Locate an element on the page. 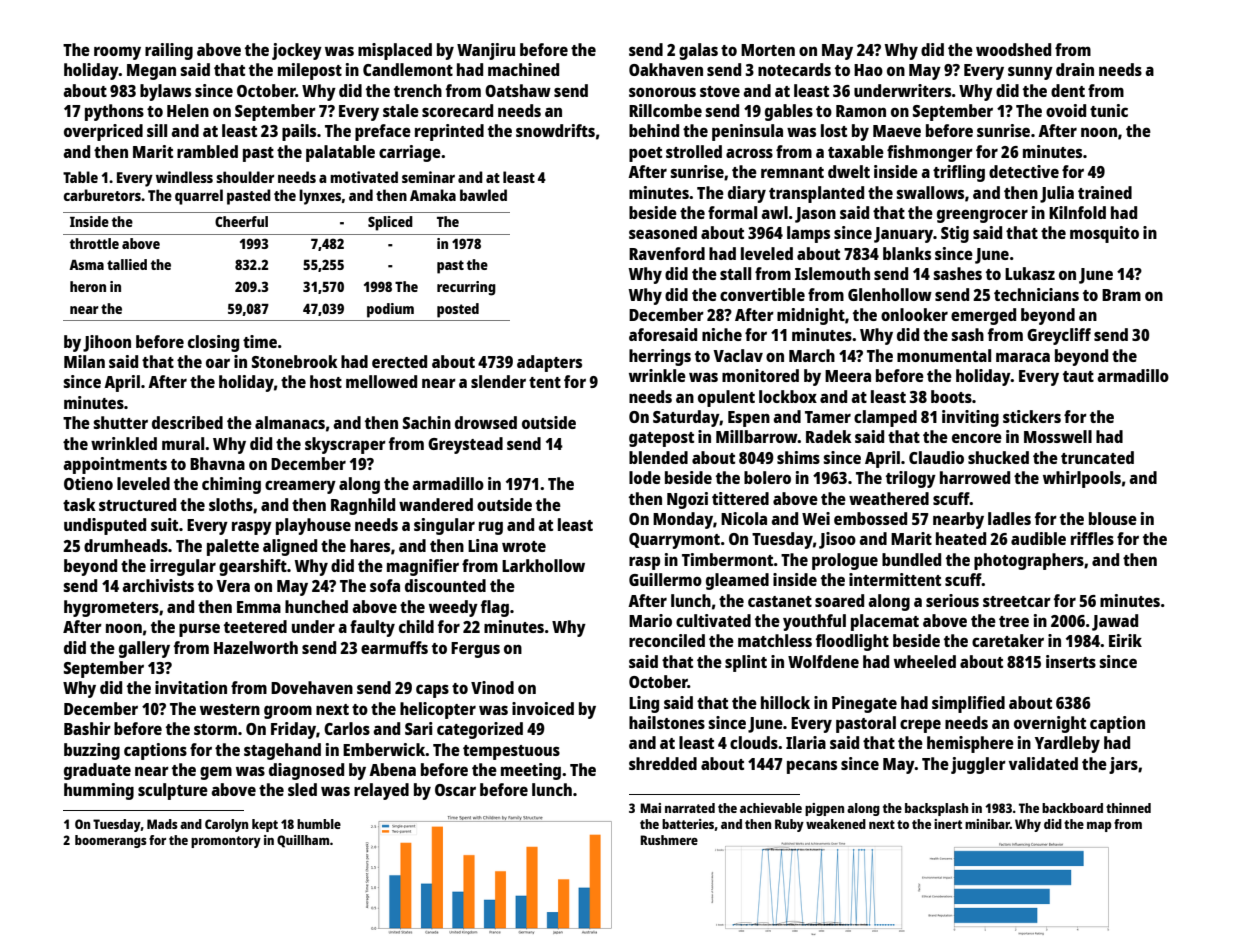  drumheads is located at coordinates (126, 545).
